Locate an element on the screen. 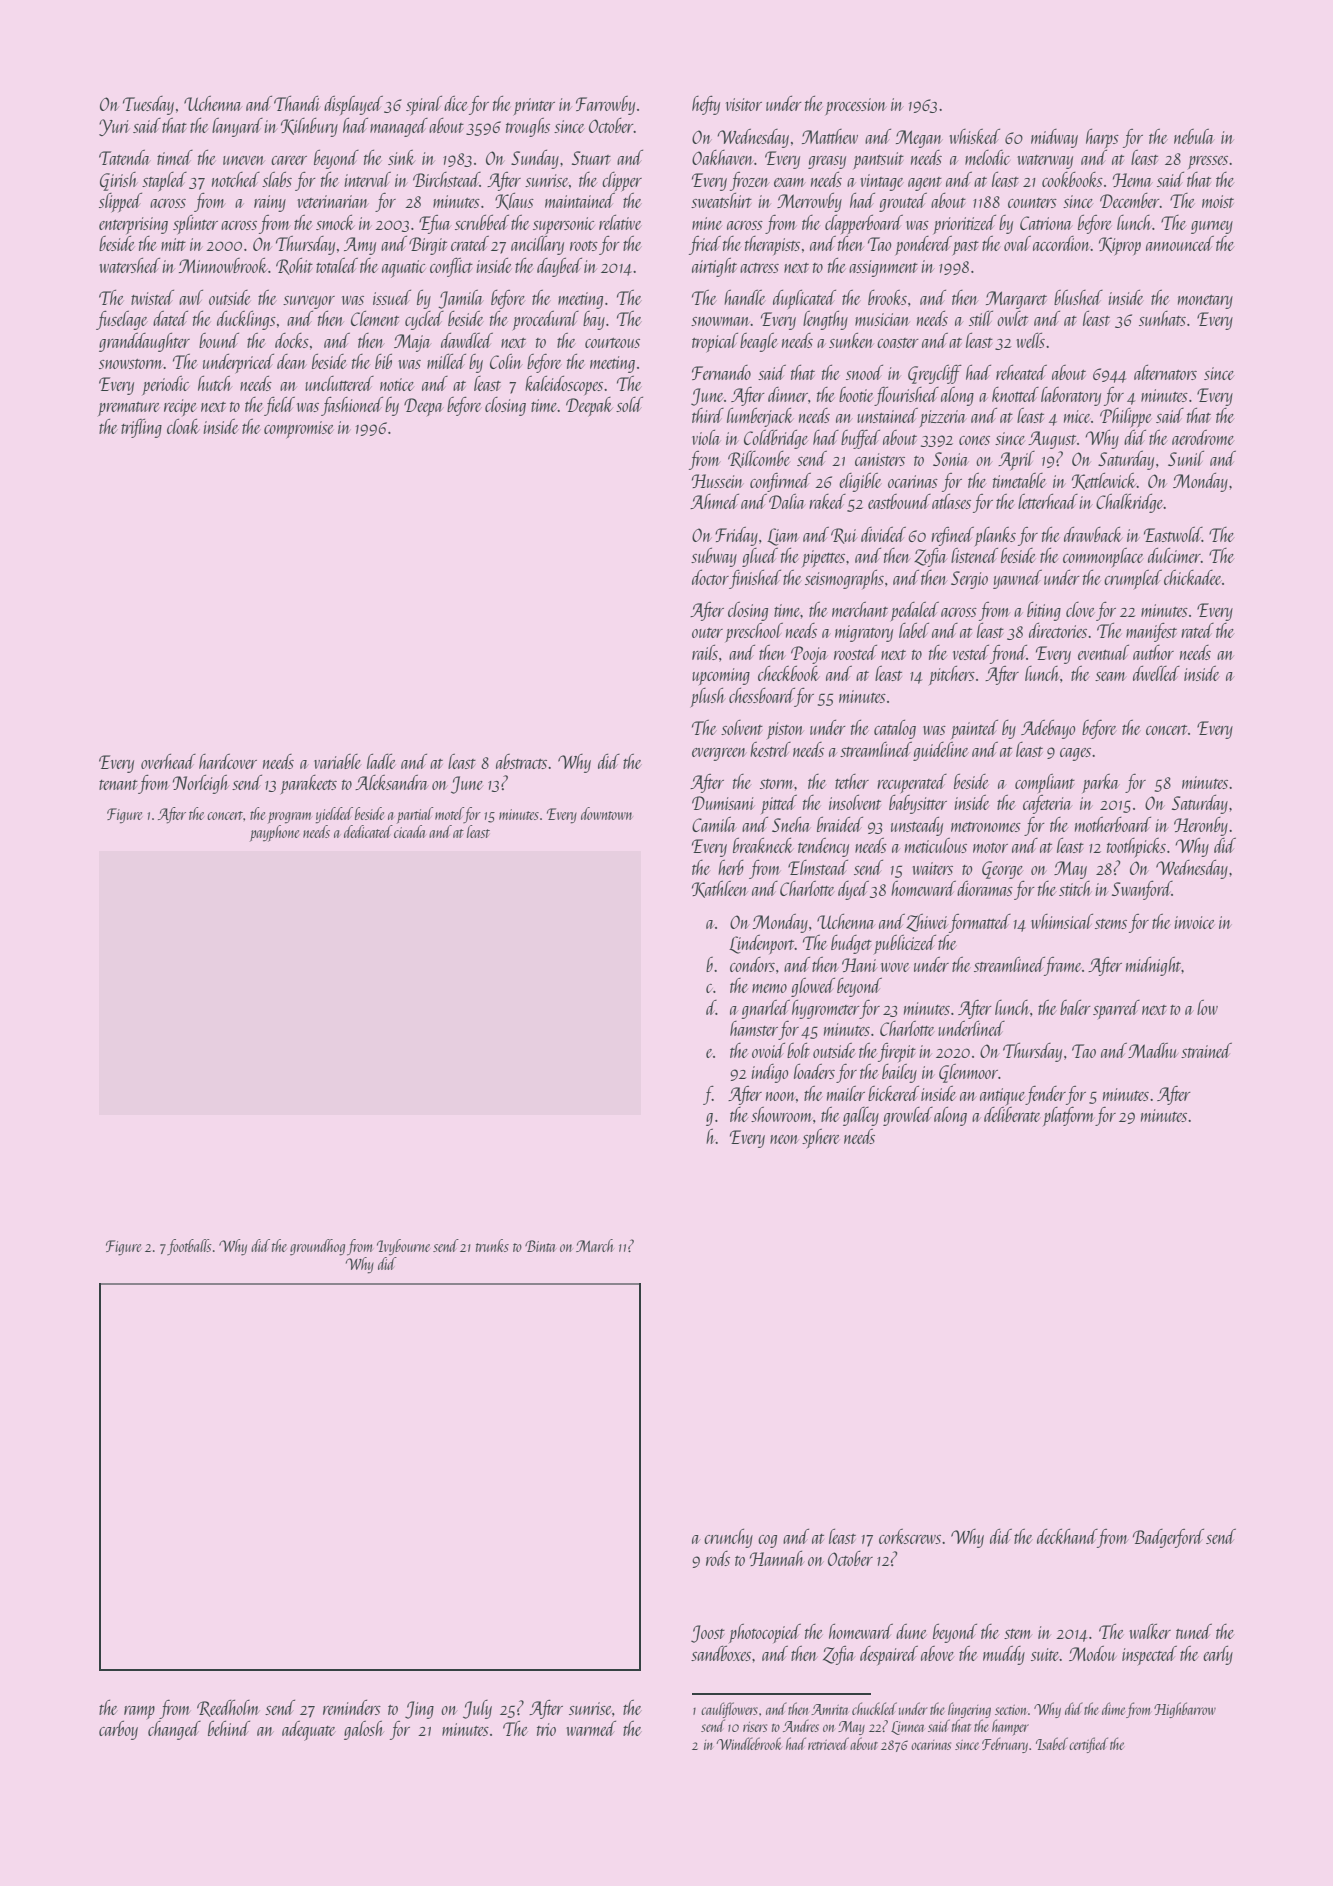 The height and width of the screenshot is (1886, 1333). hamster is located at coordinates (754, 1028).
